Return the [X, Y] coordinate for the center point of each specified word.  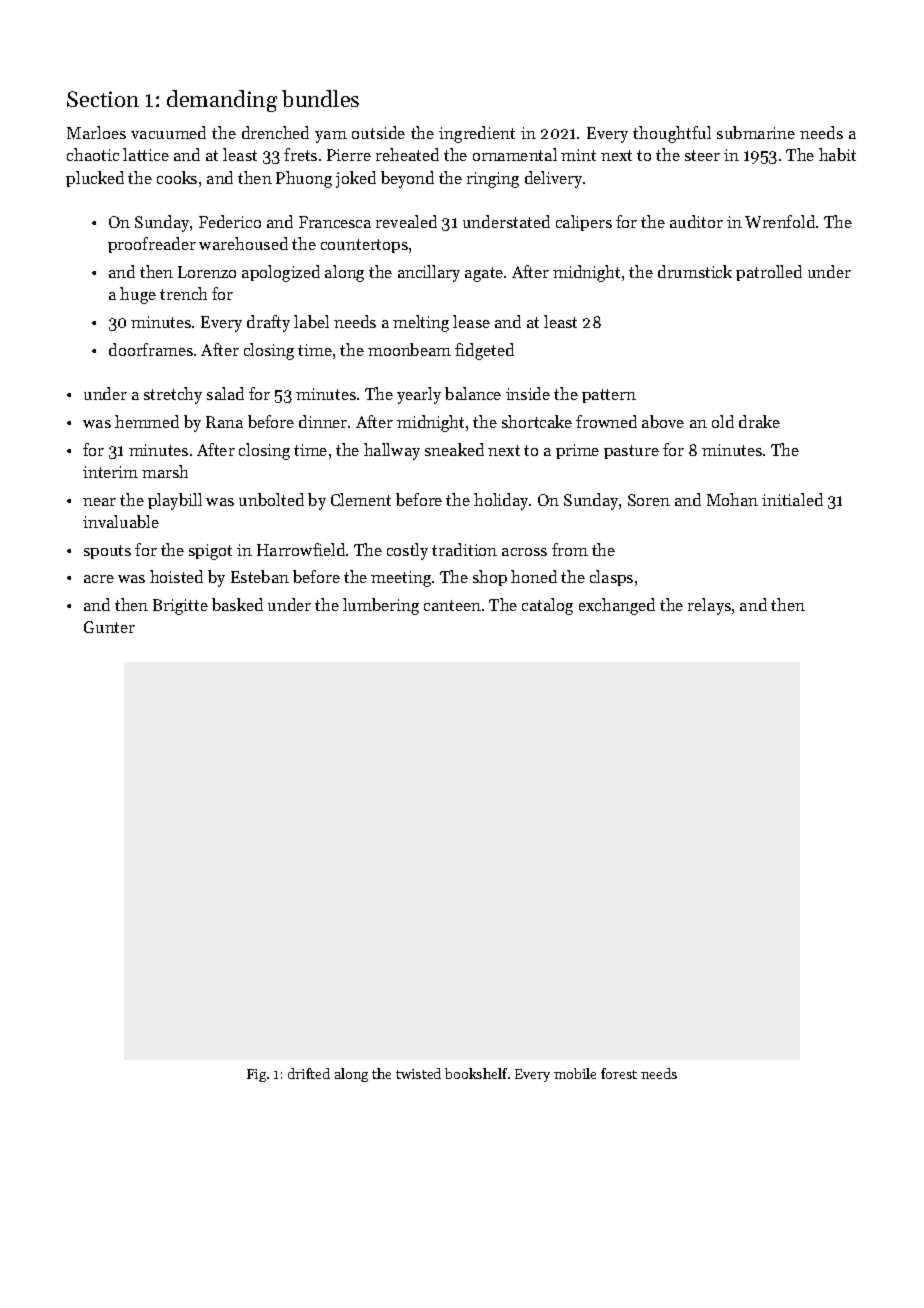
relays [709, 606]
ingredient [477, 134]
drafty [268, 323]
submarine [756, 132]
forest [619, 1073]
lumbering [381, 606]
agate [484, 274]
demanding [222, 101]
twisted [418, 1073]
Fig [256, 1075]
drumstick [695, 271]
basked [237, 604]
